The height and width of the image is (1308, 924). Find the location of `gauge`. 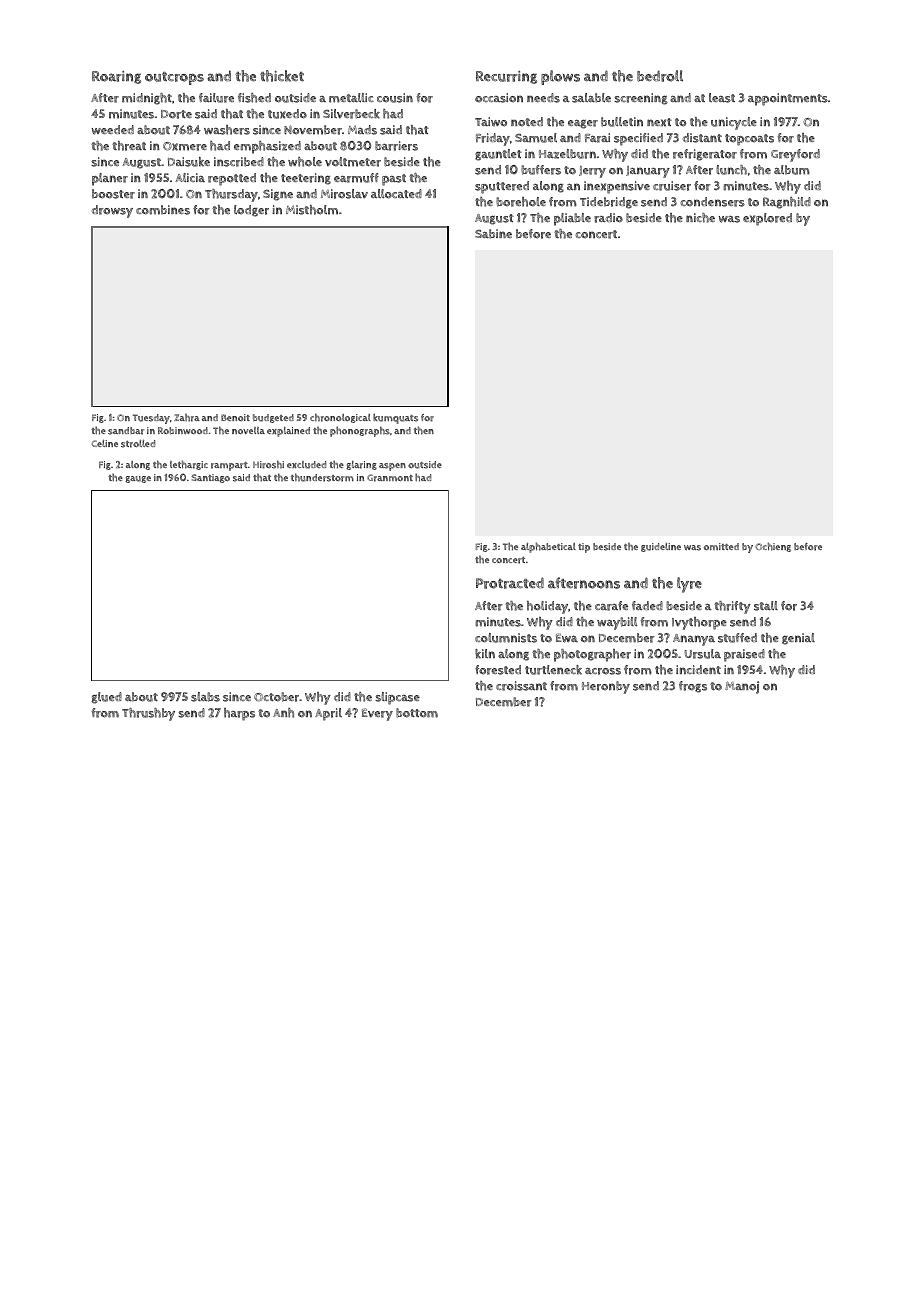

gauge is located at coordinates (138, 479).
